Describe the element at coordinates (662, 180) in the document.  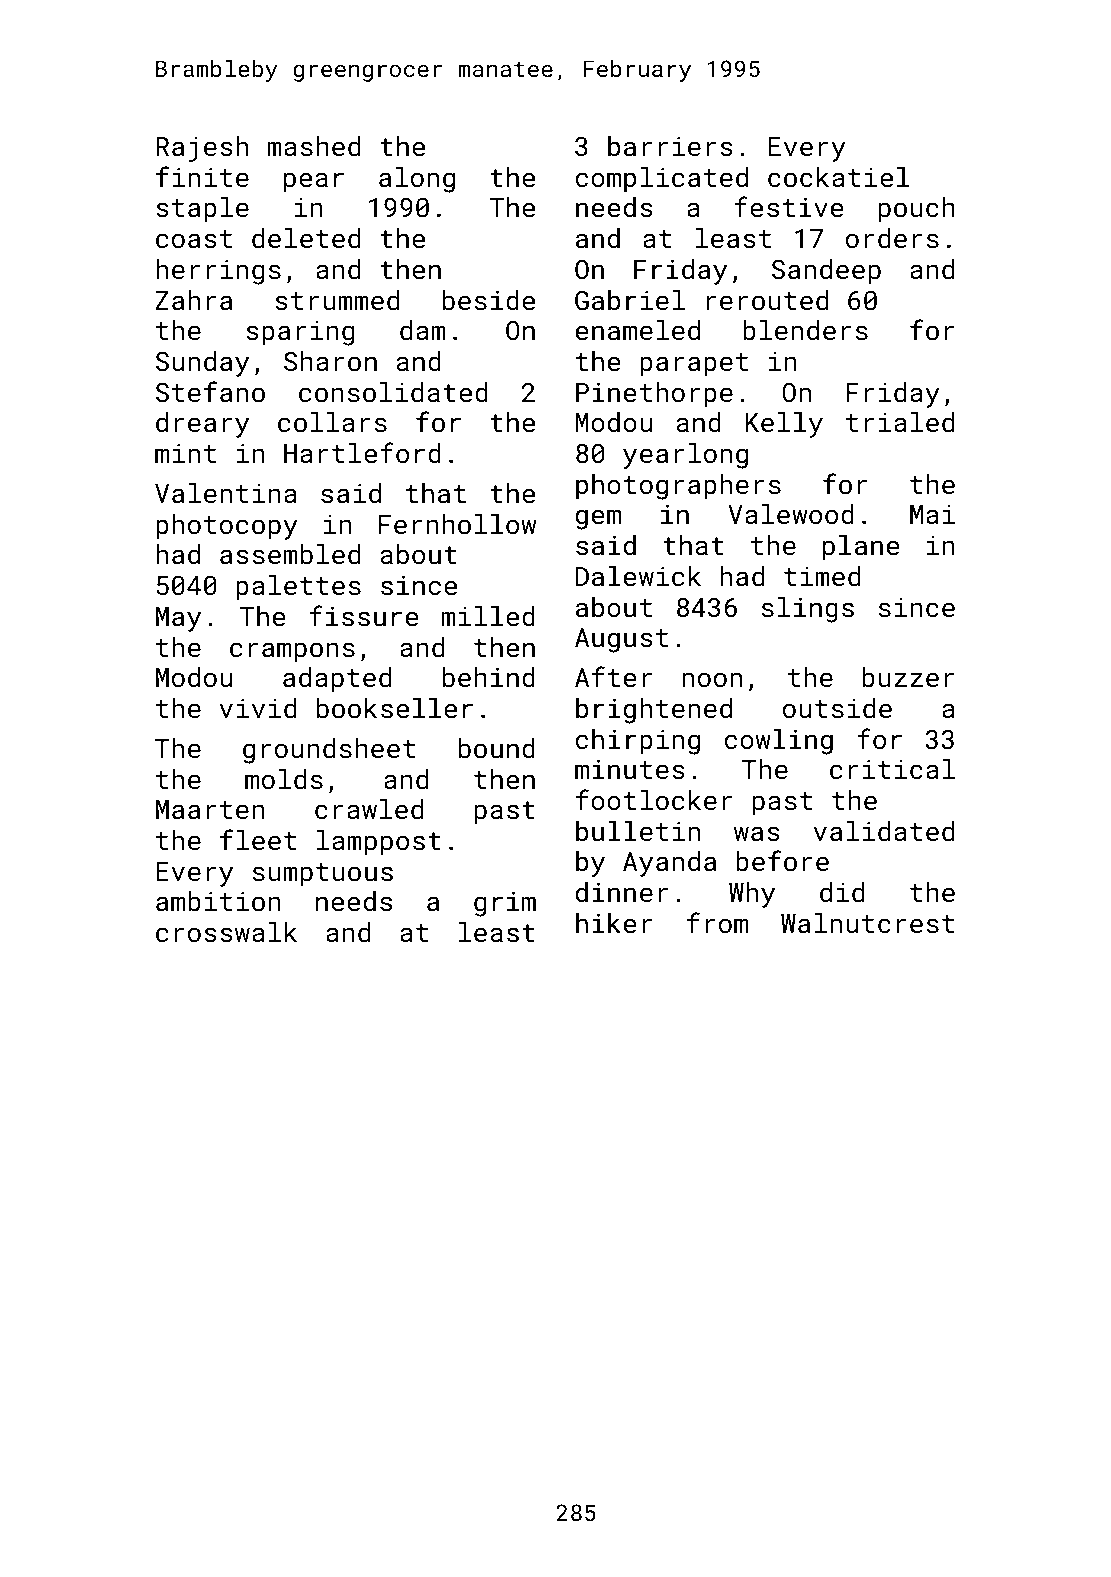
I see `complicated` at that location.
